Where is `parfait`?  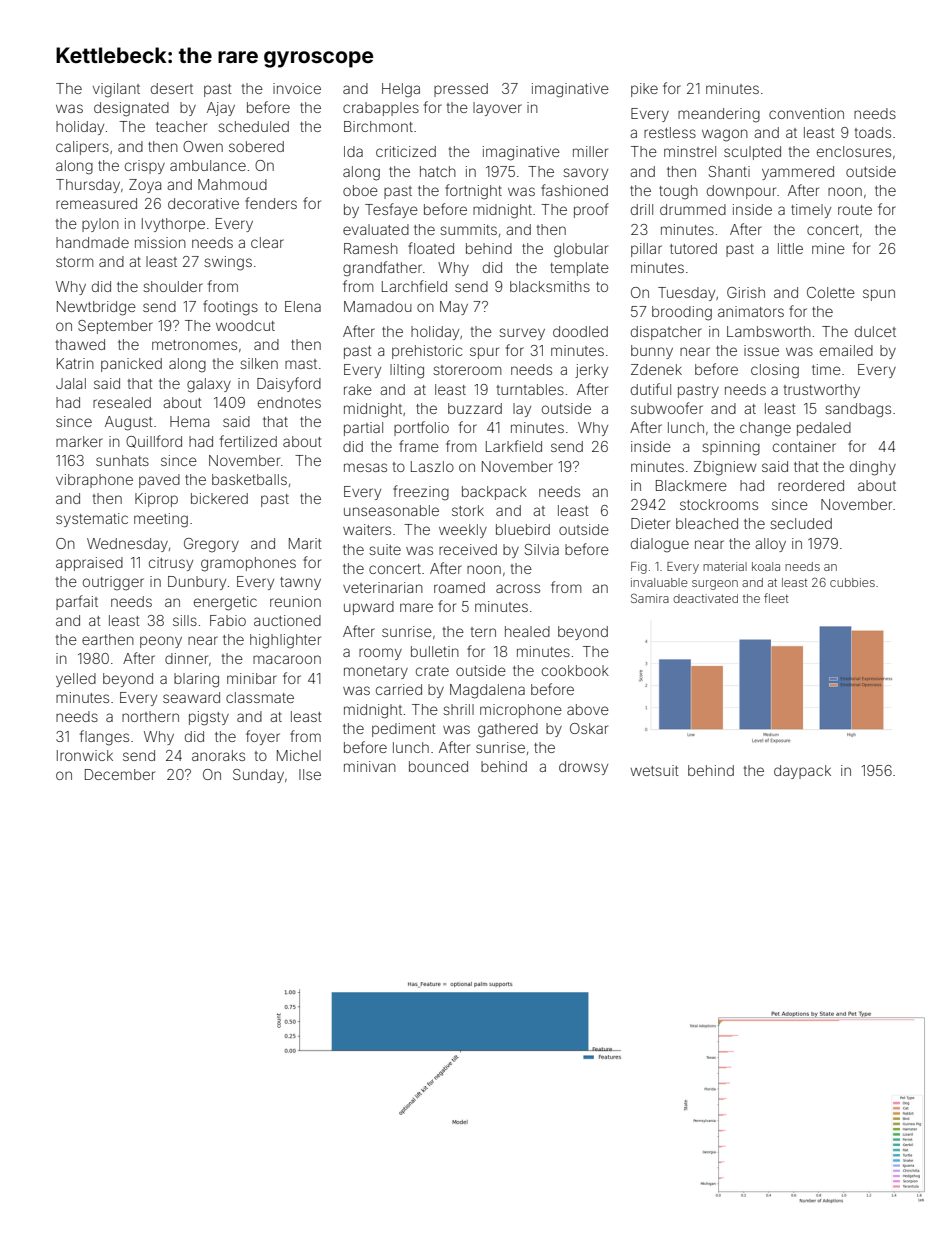 parfait is located at coordinates (77, 602).
